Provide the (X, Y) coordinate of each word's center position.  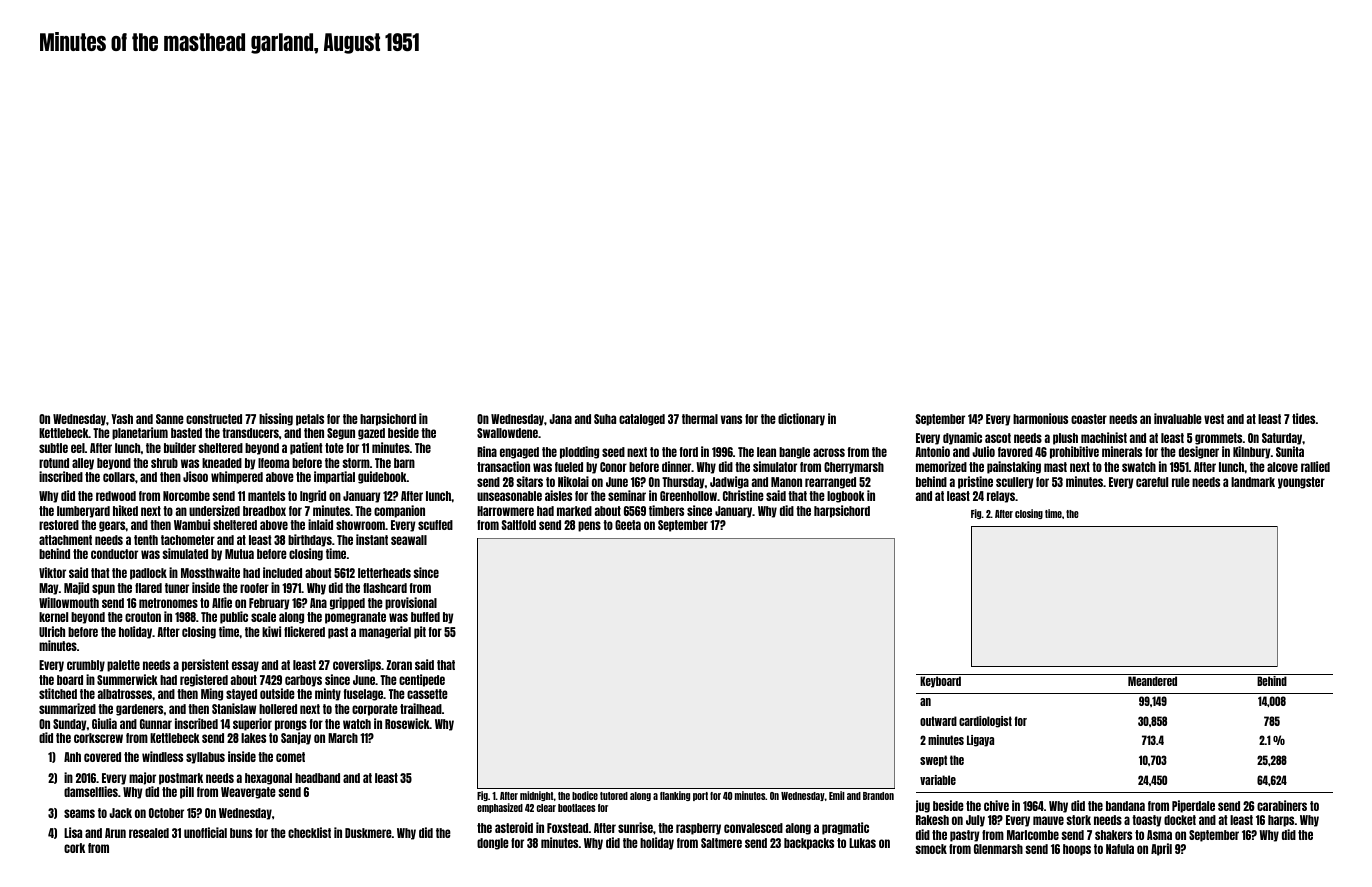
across (829, 452)
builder (180, 447)
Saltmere (721, 843)
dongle (493, 844)
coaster (1089, 419)
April (1161, 849)
